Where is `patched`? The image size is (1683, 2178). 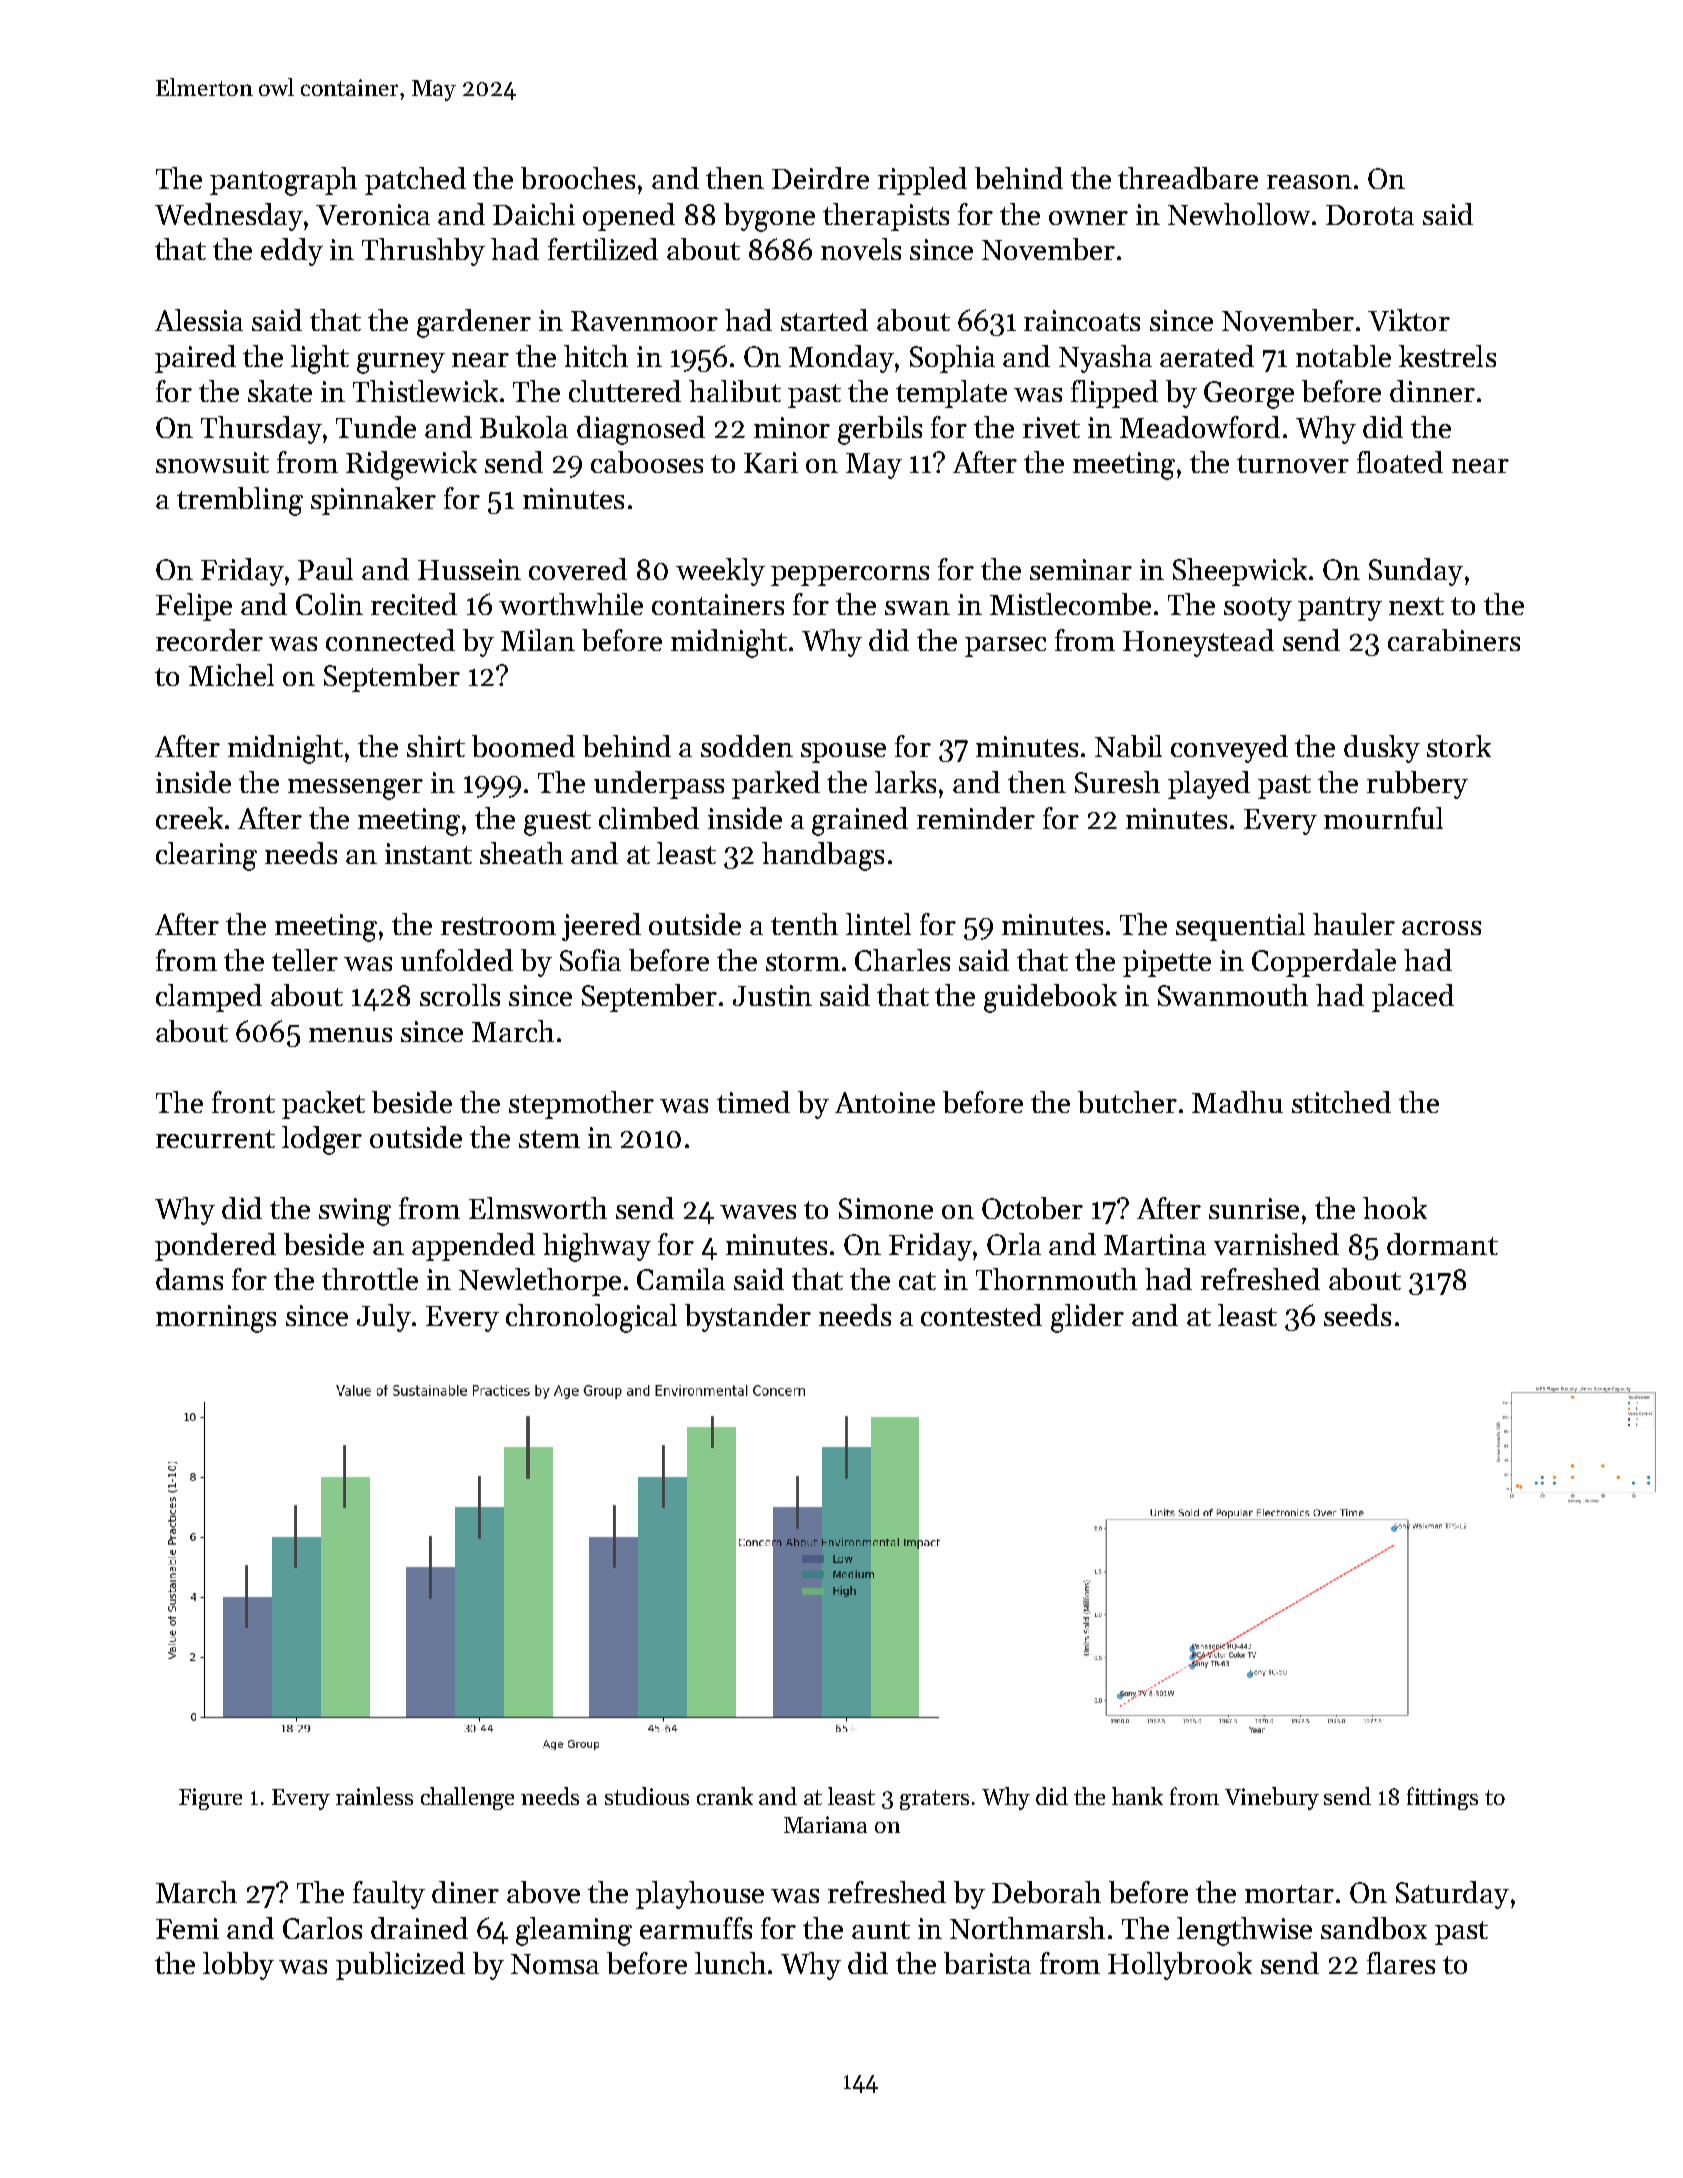 patched is located at coordinates (415, 181).
